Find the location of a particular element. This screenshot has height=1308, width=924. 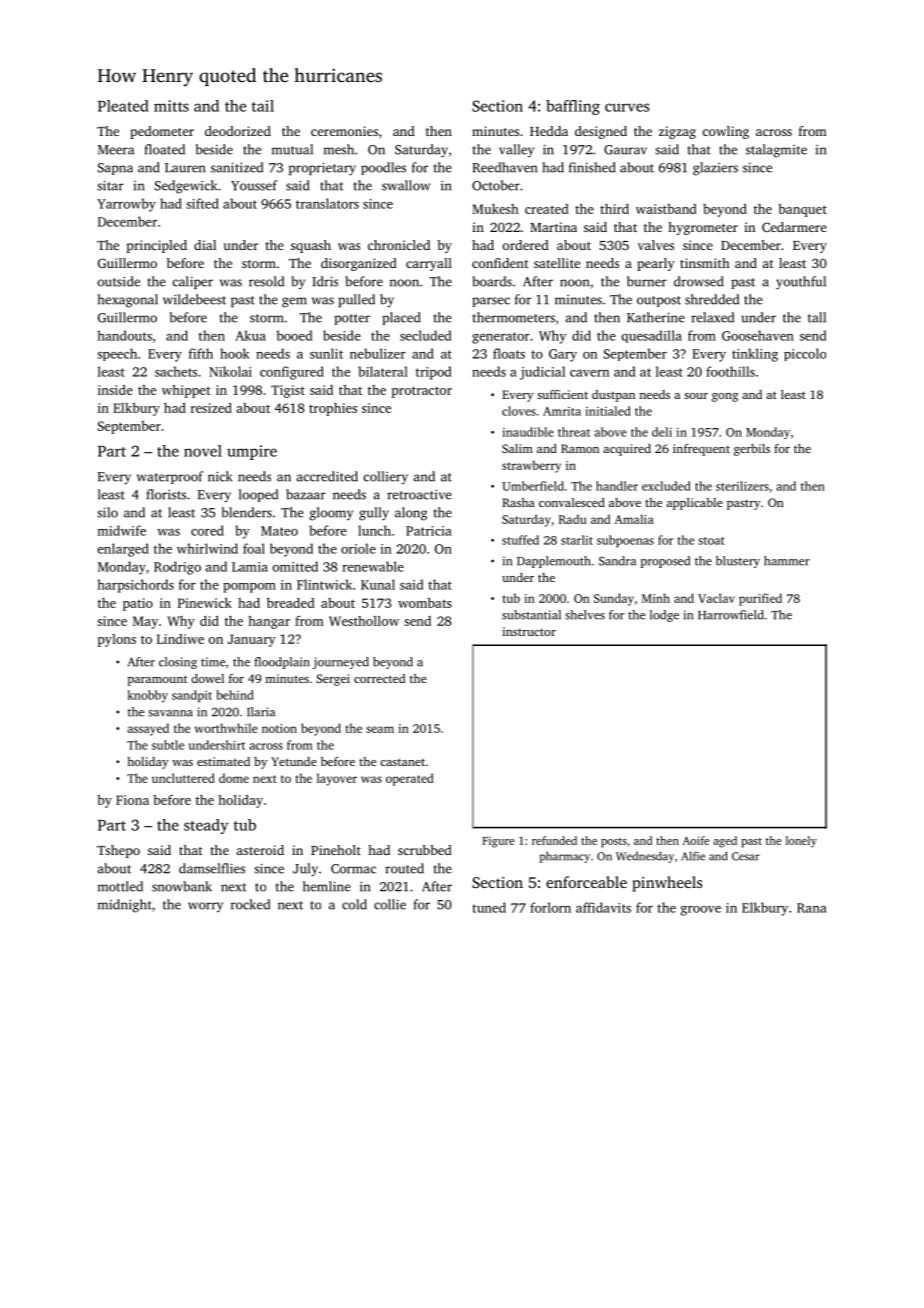

valley is located at coordinates (516, 150).
